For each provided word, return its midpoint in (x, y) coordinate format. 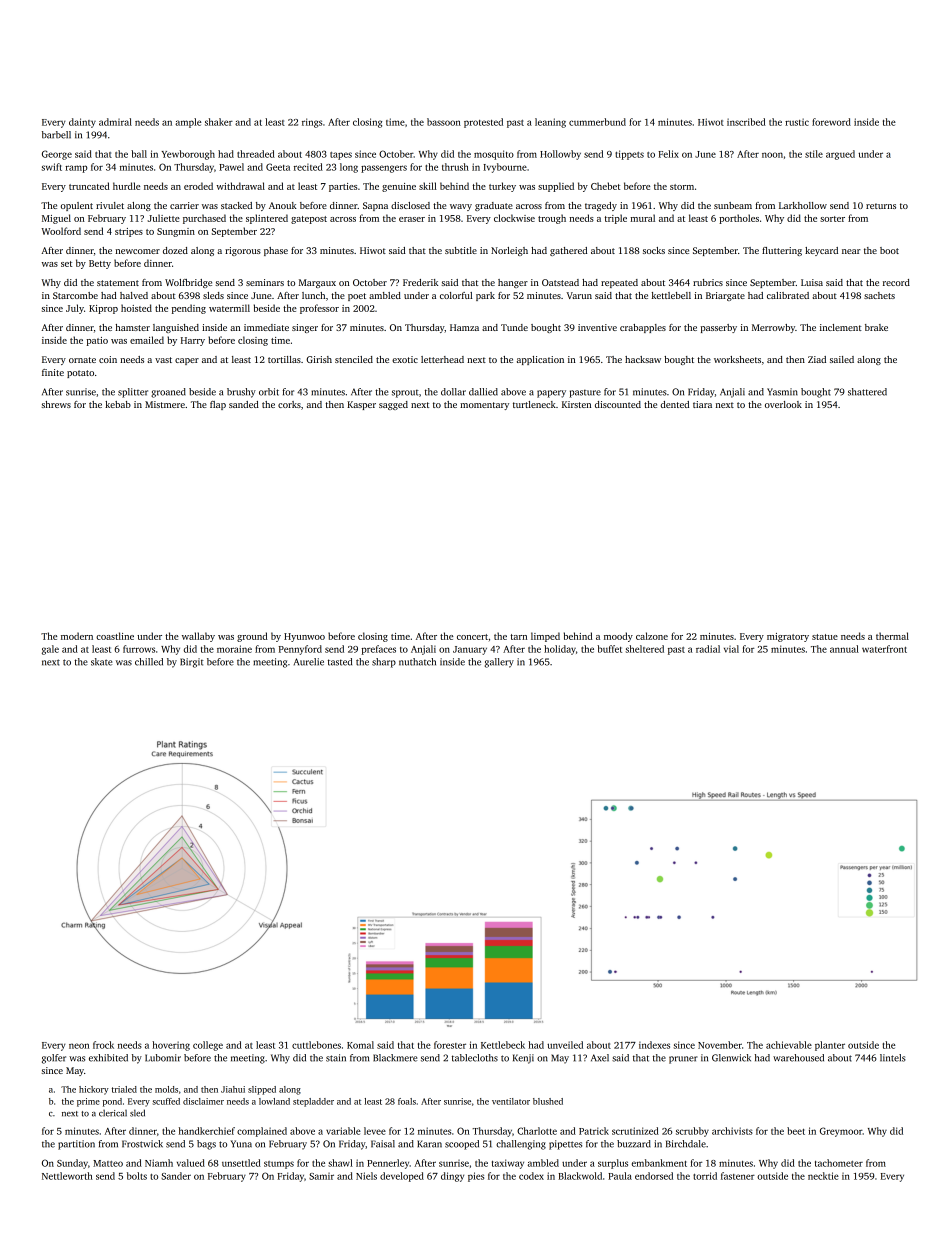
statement (118, 283)
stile (814, 154)
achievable (789, 1045)
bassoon (444, 122)
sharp (384, 663)
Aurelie (309, 662)
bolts (137, 1176)
